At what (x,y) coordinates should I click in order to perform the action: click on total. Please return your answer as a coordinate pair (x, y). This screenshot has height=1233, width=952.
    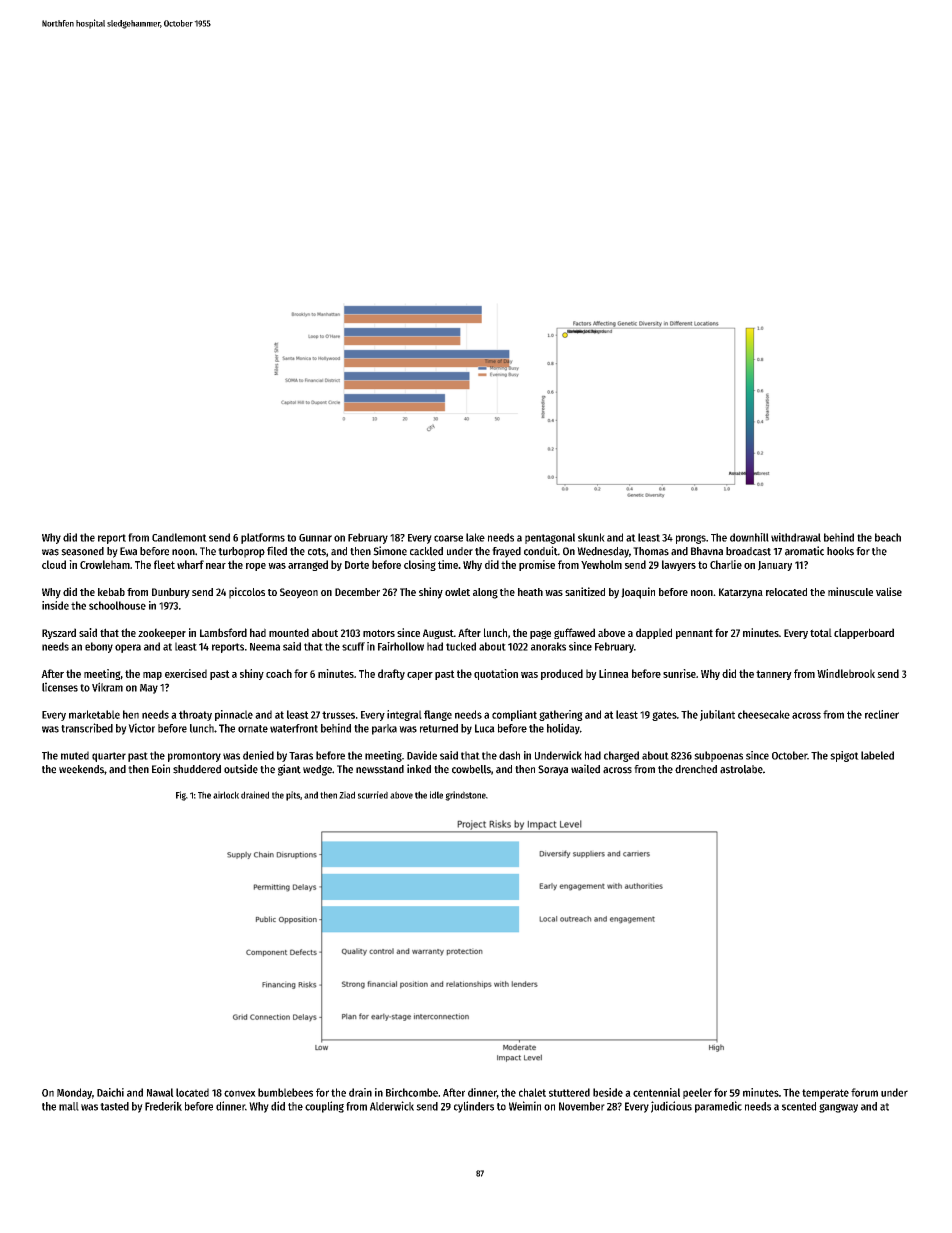
    Looking at the image, I should click on (821, 632).
